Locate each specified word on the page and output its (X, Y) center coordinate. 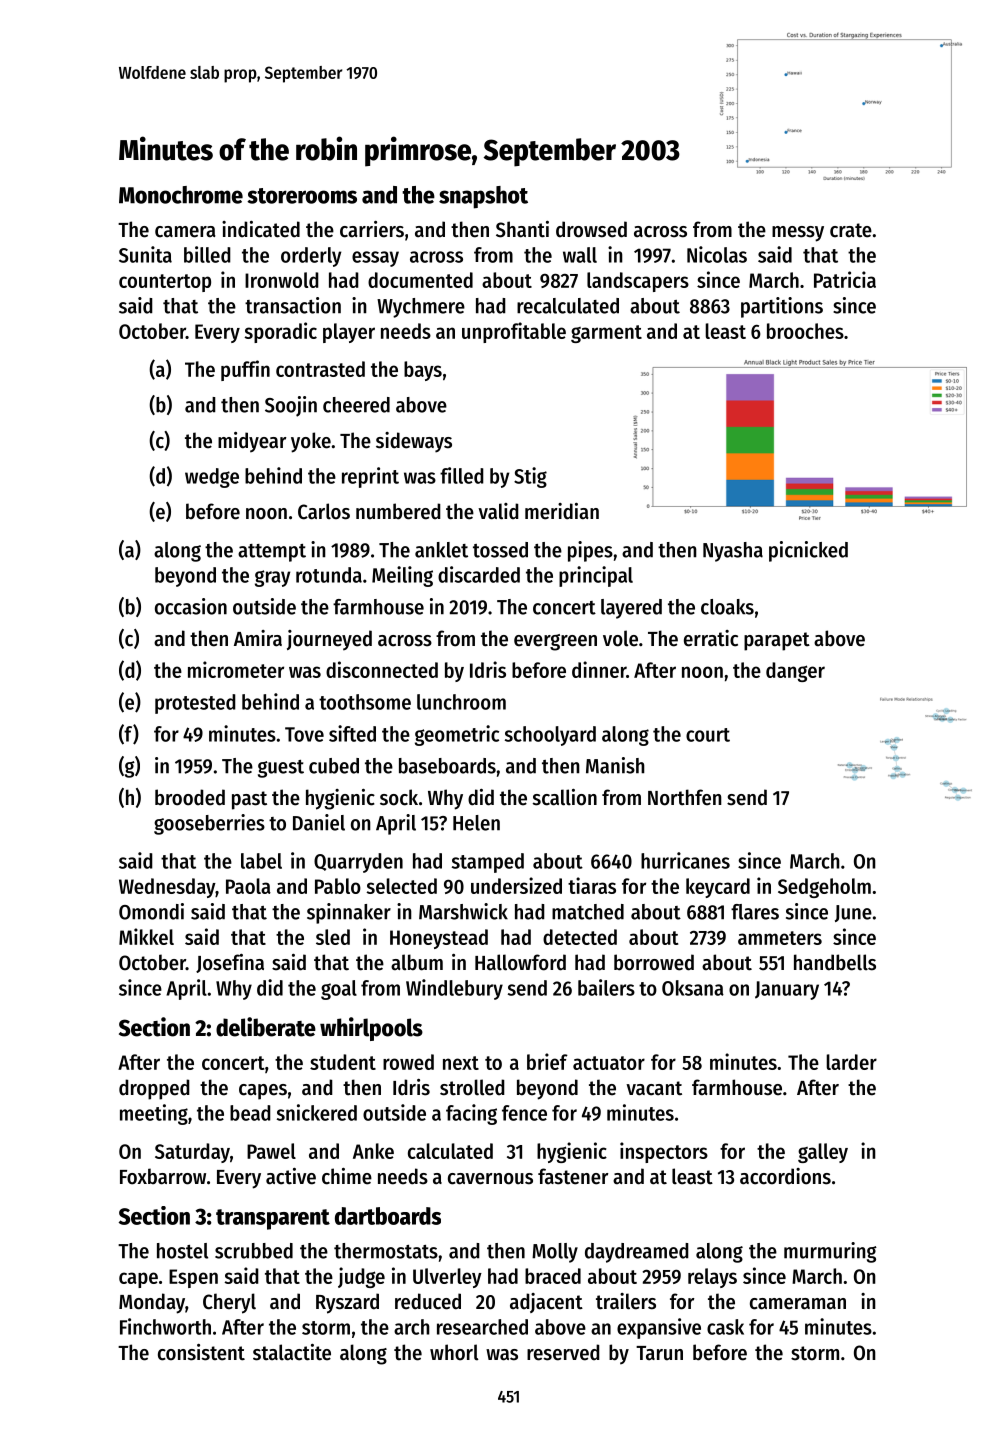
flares (755, 912)
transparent (273, 1219)
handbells (835, 962)
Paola (248, 886)
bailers (606, 987)
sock (399, 797)
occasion (191, 606)
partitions (782, 307)
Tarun (659, 1353)
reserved (563, 1352)
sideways (414, 442)
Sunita (145, 254)
